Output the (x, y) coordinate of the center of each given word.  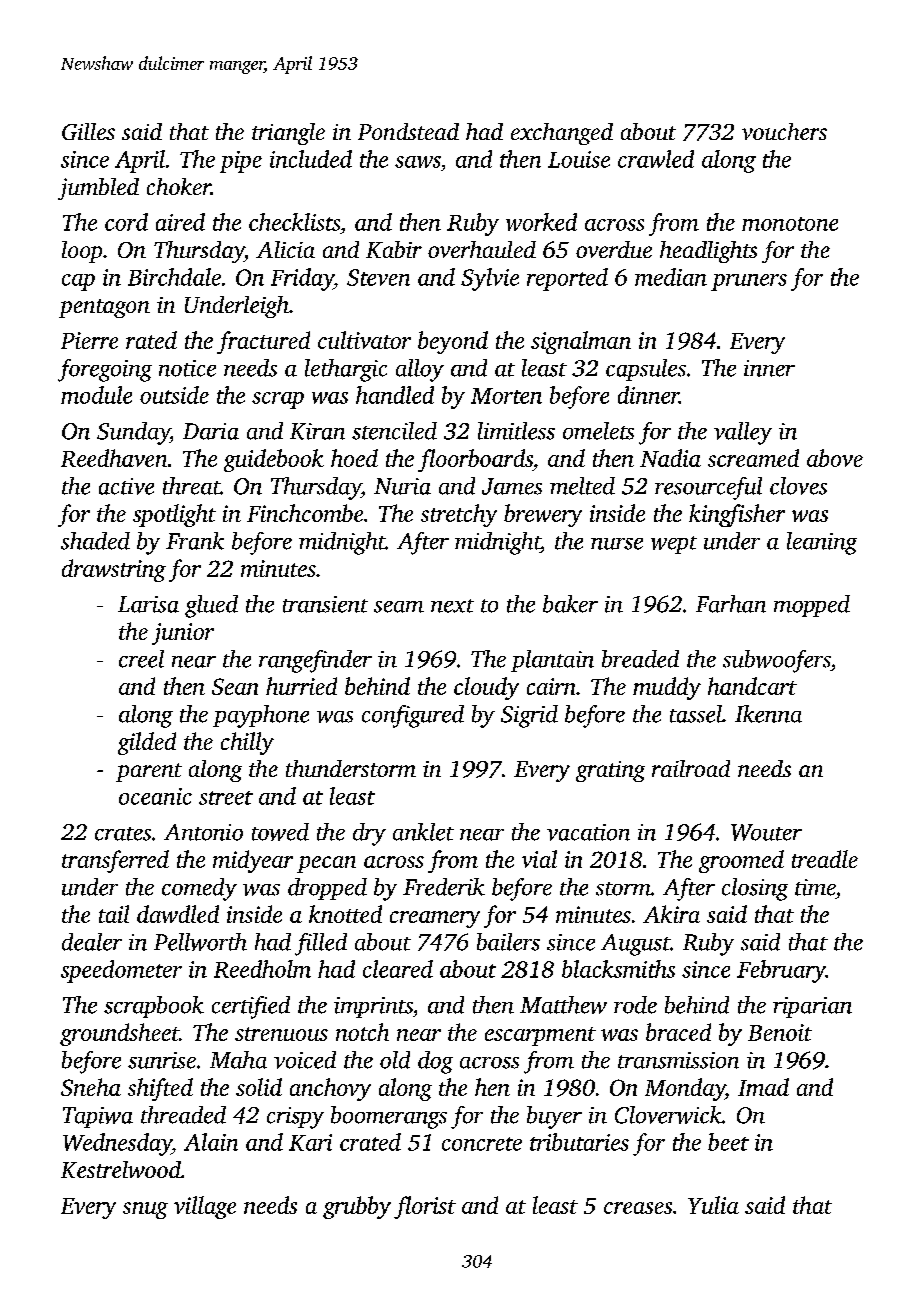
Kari (310, 1142)
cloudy (486, 688)
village (205, 1207)
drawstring (114, 570)
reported (567, 279)
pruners (749, 282)
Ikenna (768, 714)
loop (82, 252)
